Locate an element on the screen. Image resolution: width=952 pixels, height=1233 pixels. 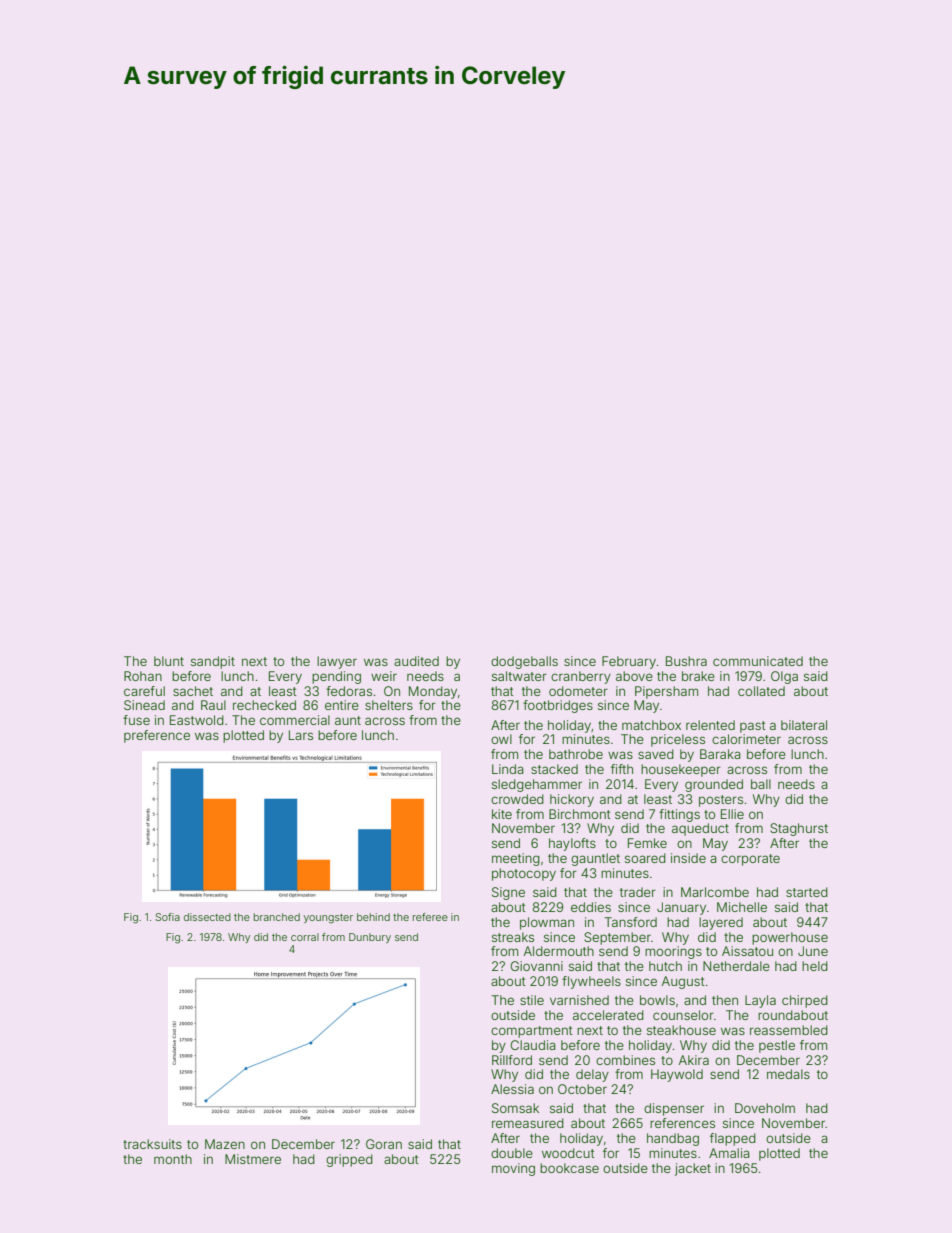
preference is located at coordinates (157, 736).
